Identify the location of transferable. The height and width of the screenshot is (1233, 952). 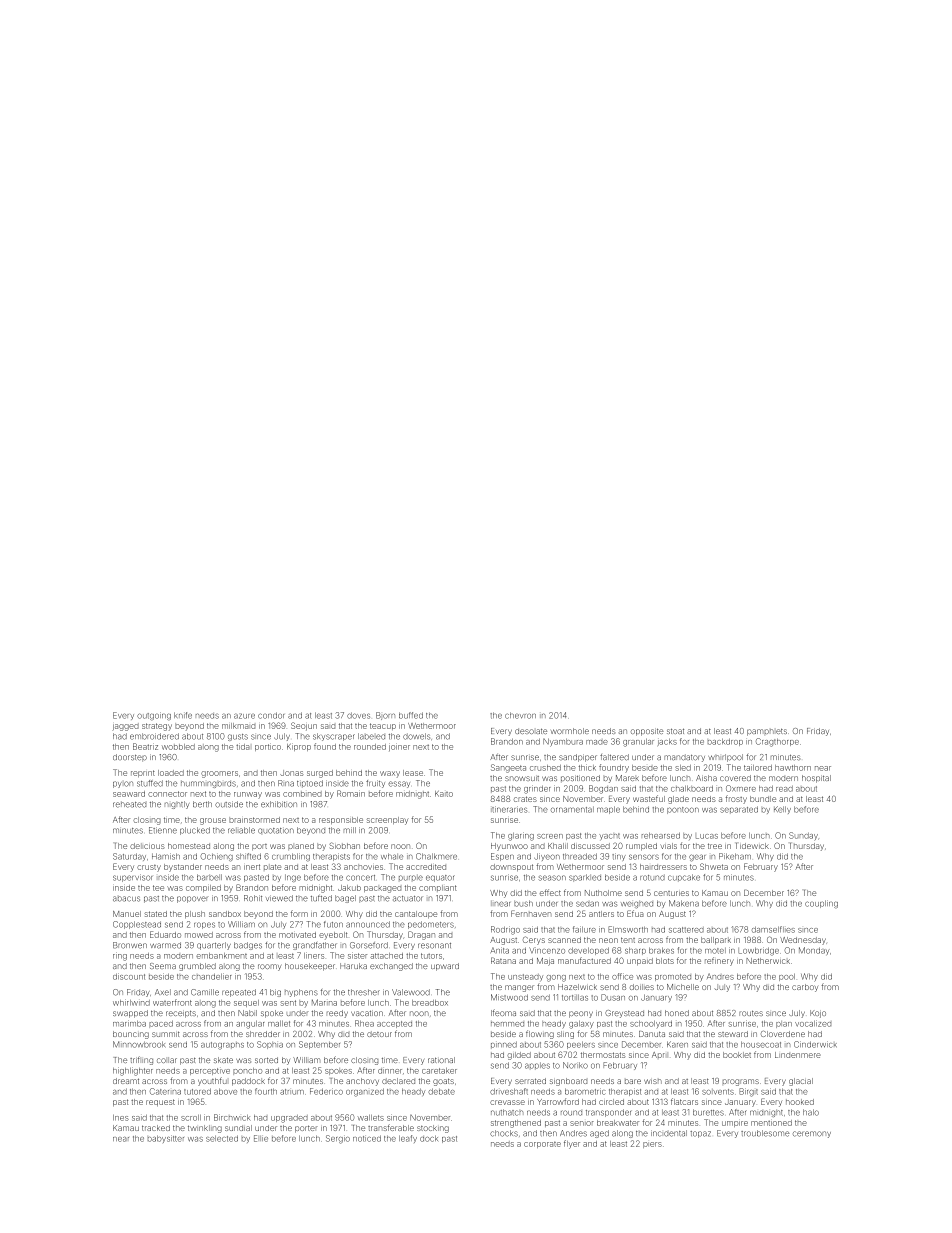
(391, 1127).
